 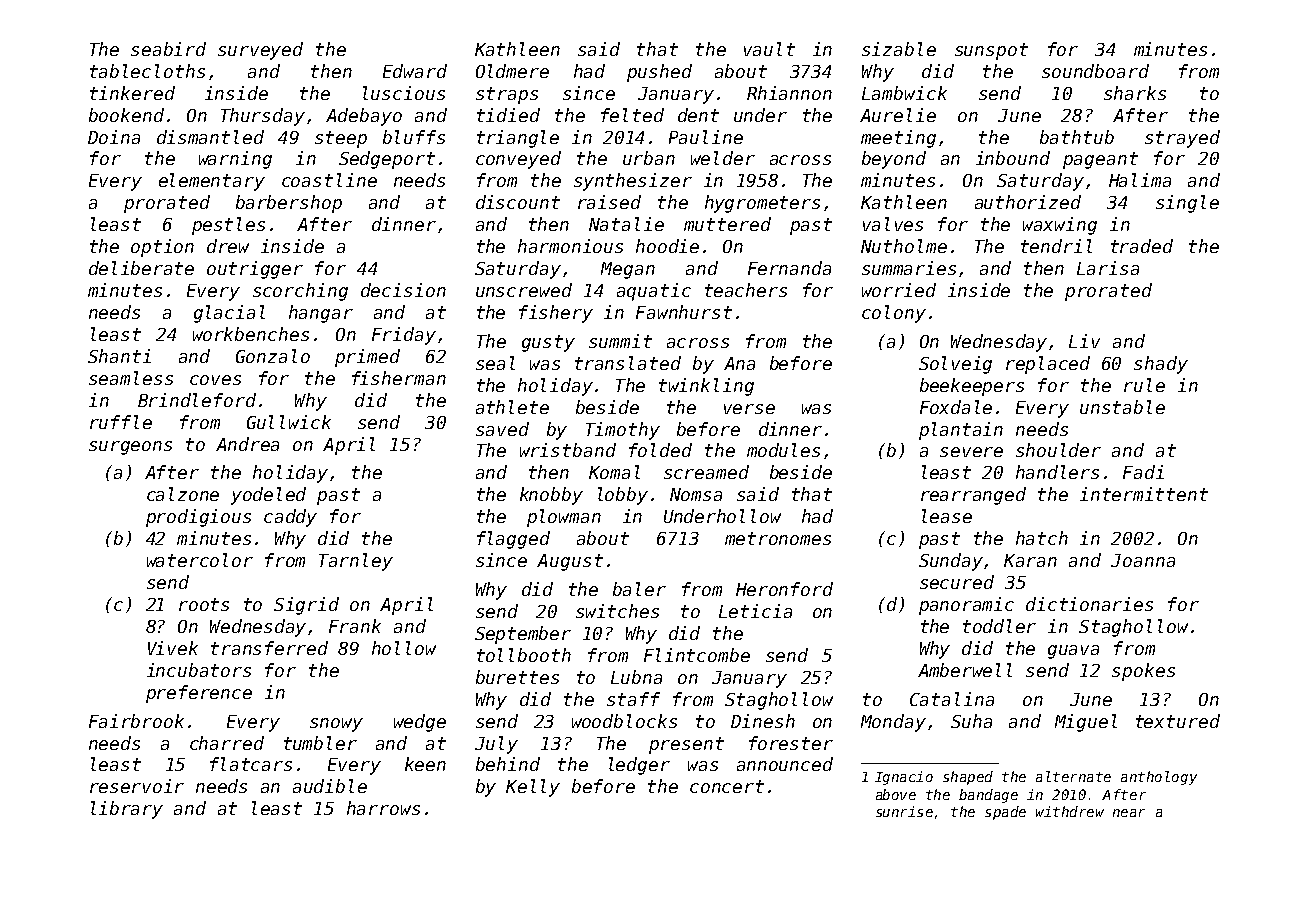 I want to click on metronomes, so click(x=778, y=538).
